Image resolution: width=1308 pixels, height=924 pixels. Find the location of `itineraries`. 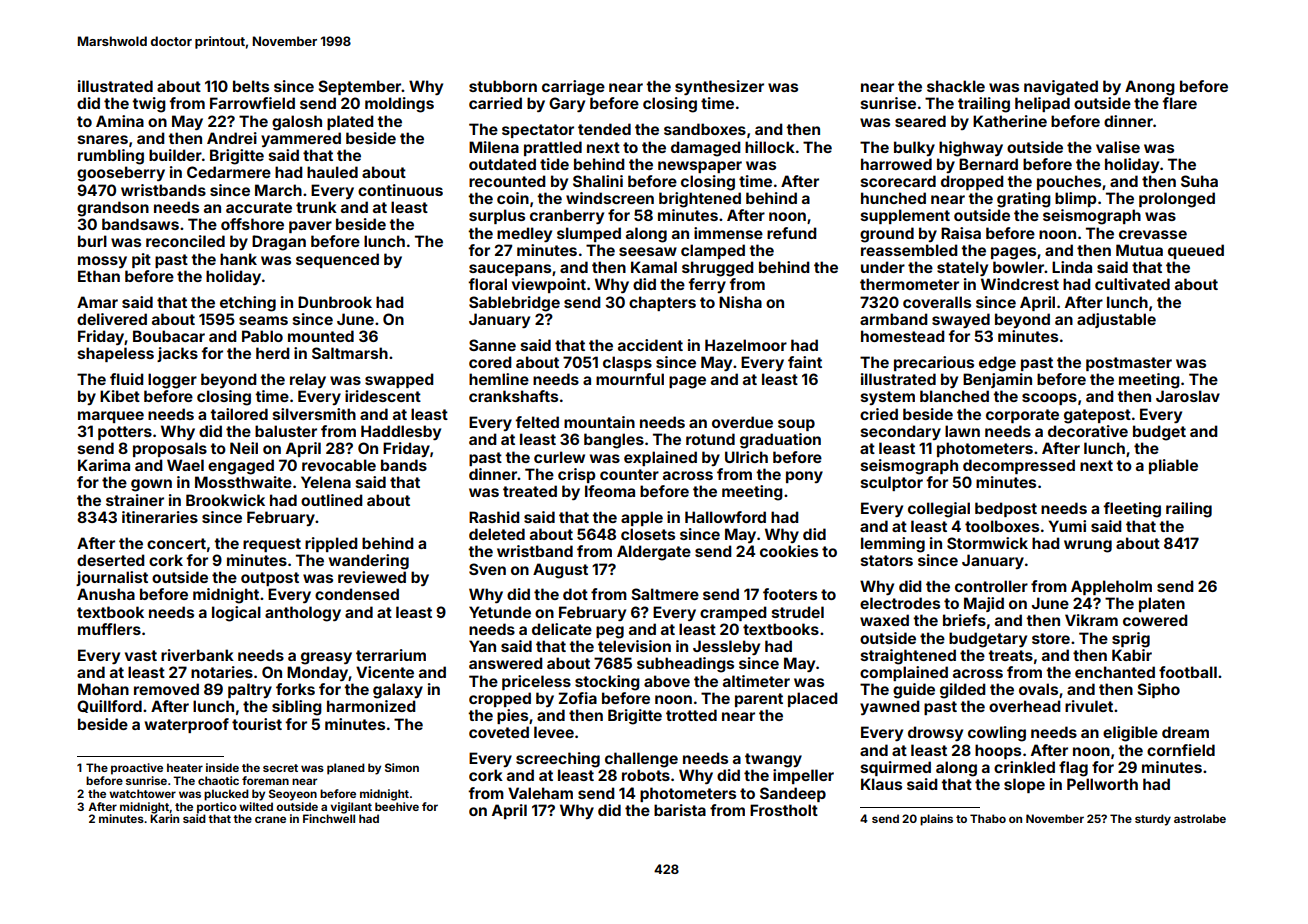

itineraries is located at coordinates (160, 517).
